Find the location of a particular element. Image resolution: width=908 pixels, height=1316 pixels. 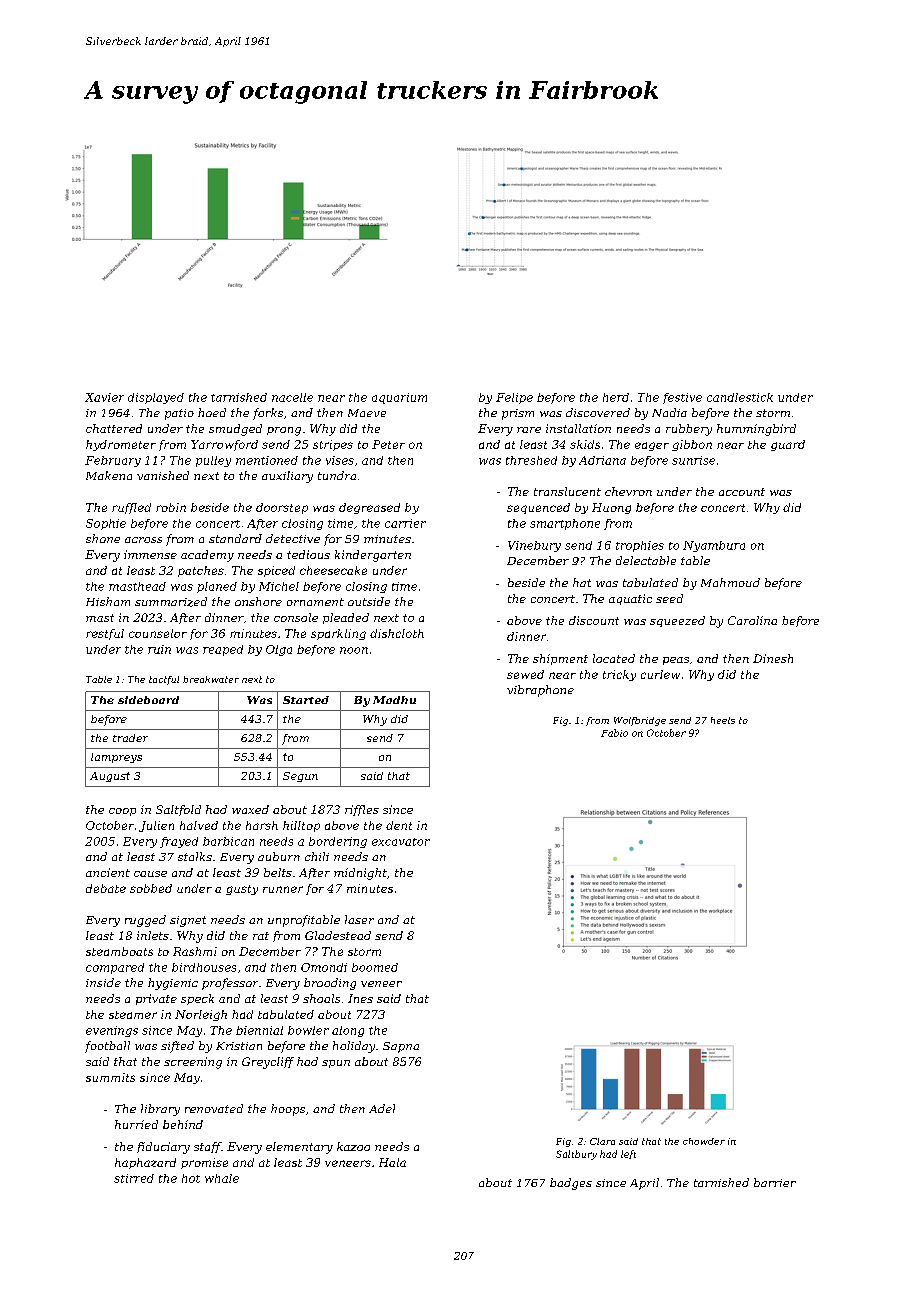

Julien is located at coordinates (156, 826).
